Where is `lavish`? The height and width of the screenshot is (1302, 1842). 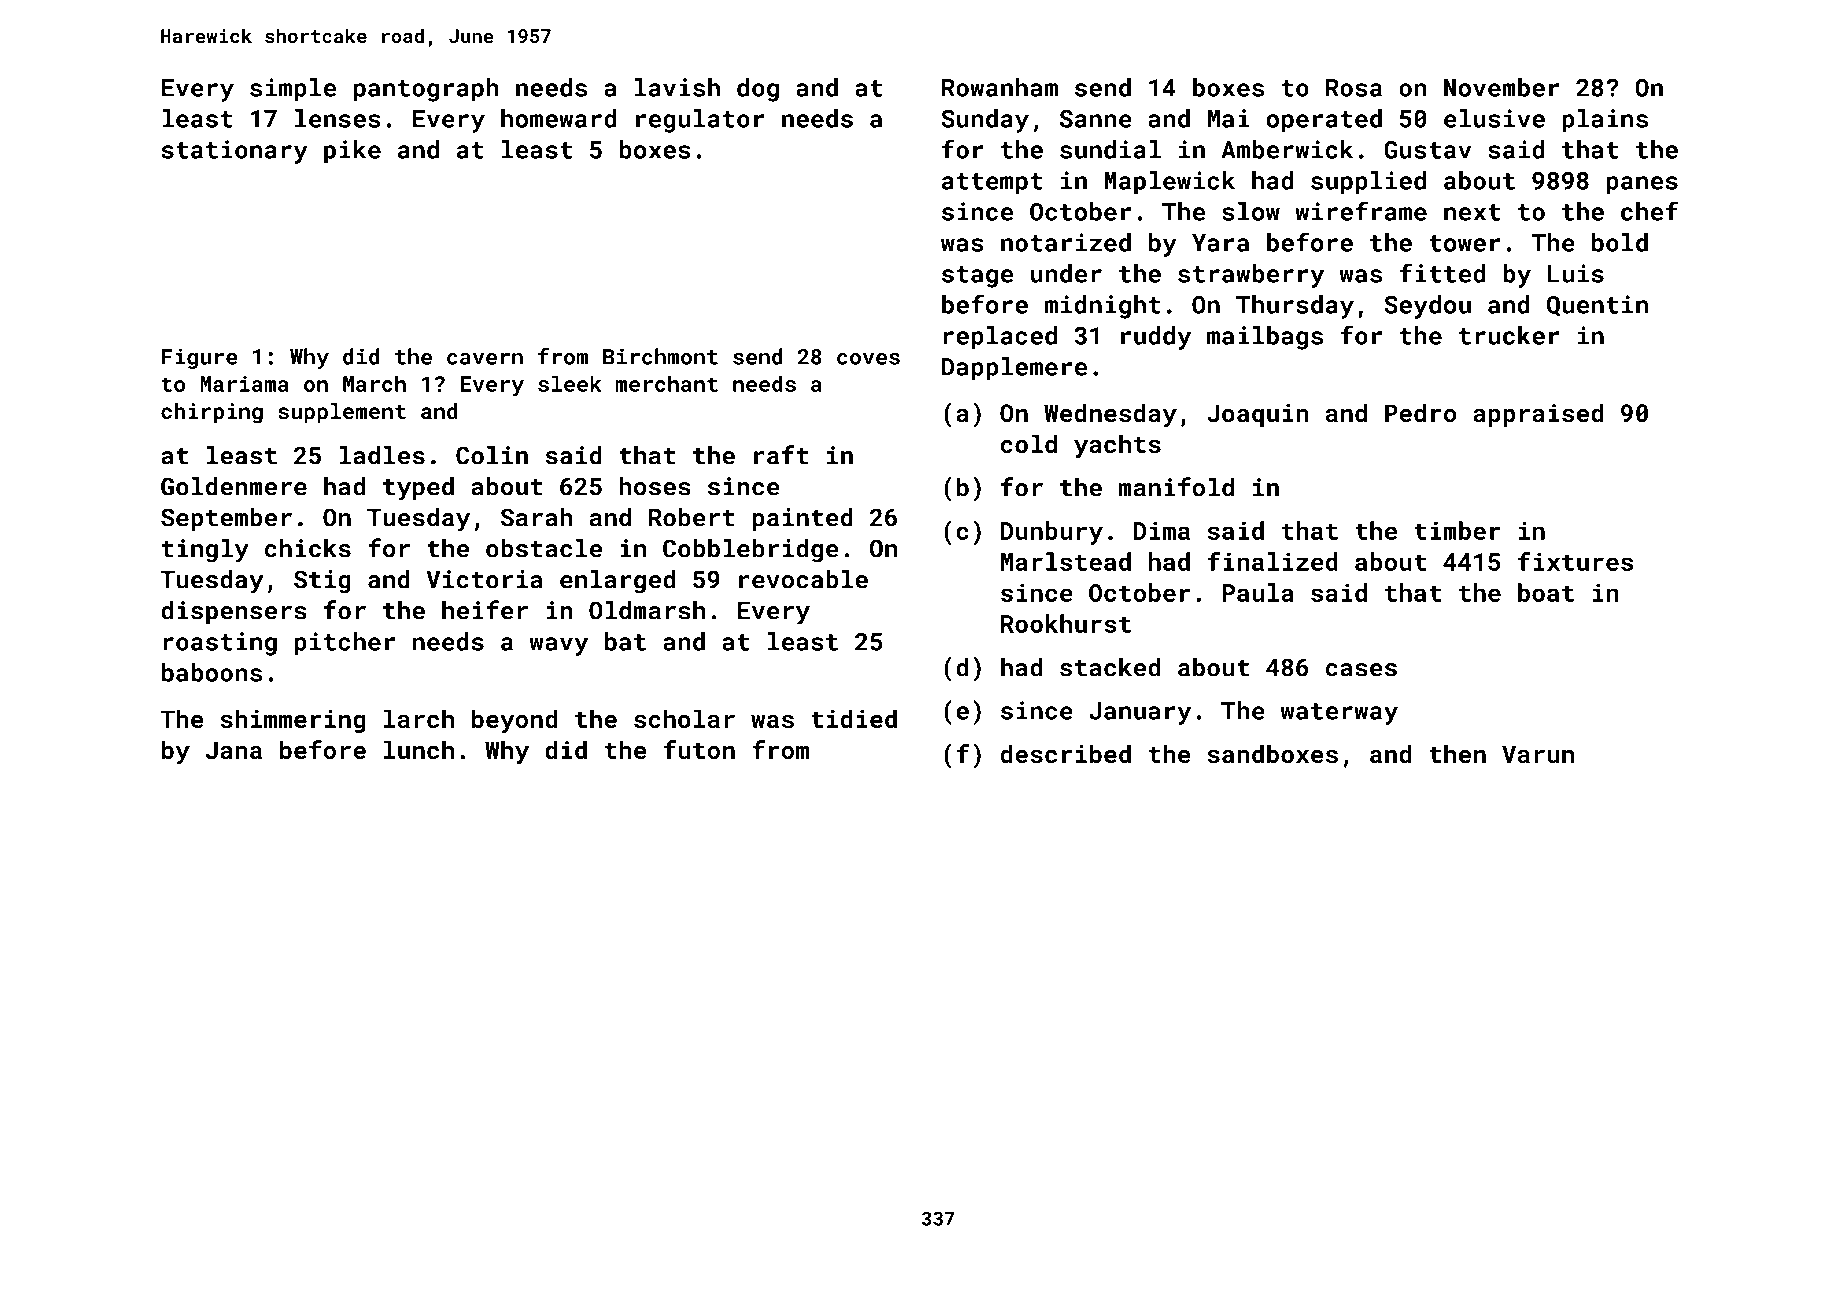 lavish is located at coordinates (677, 87).
